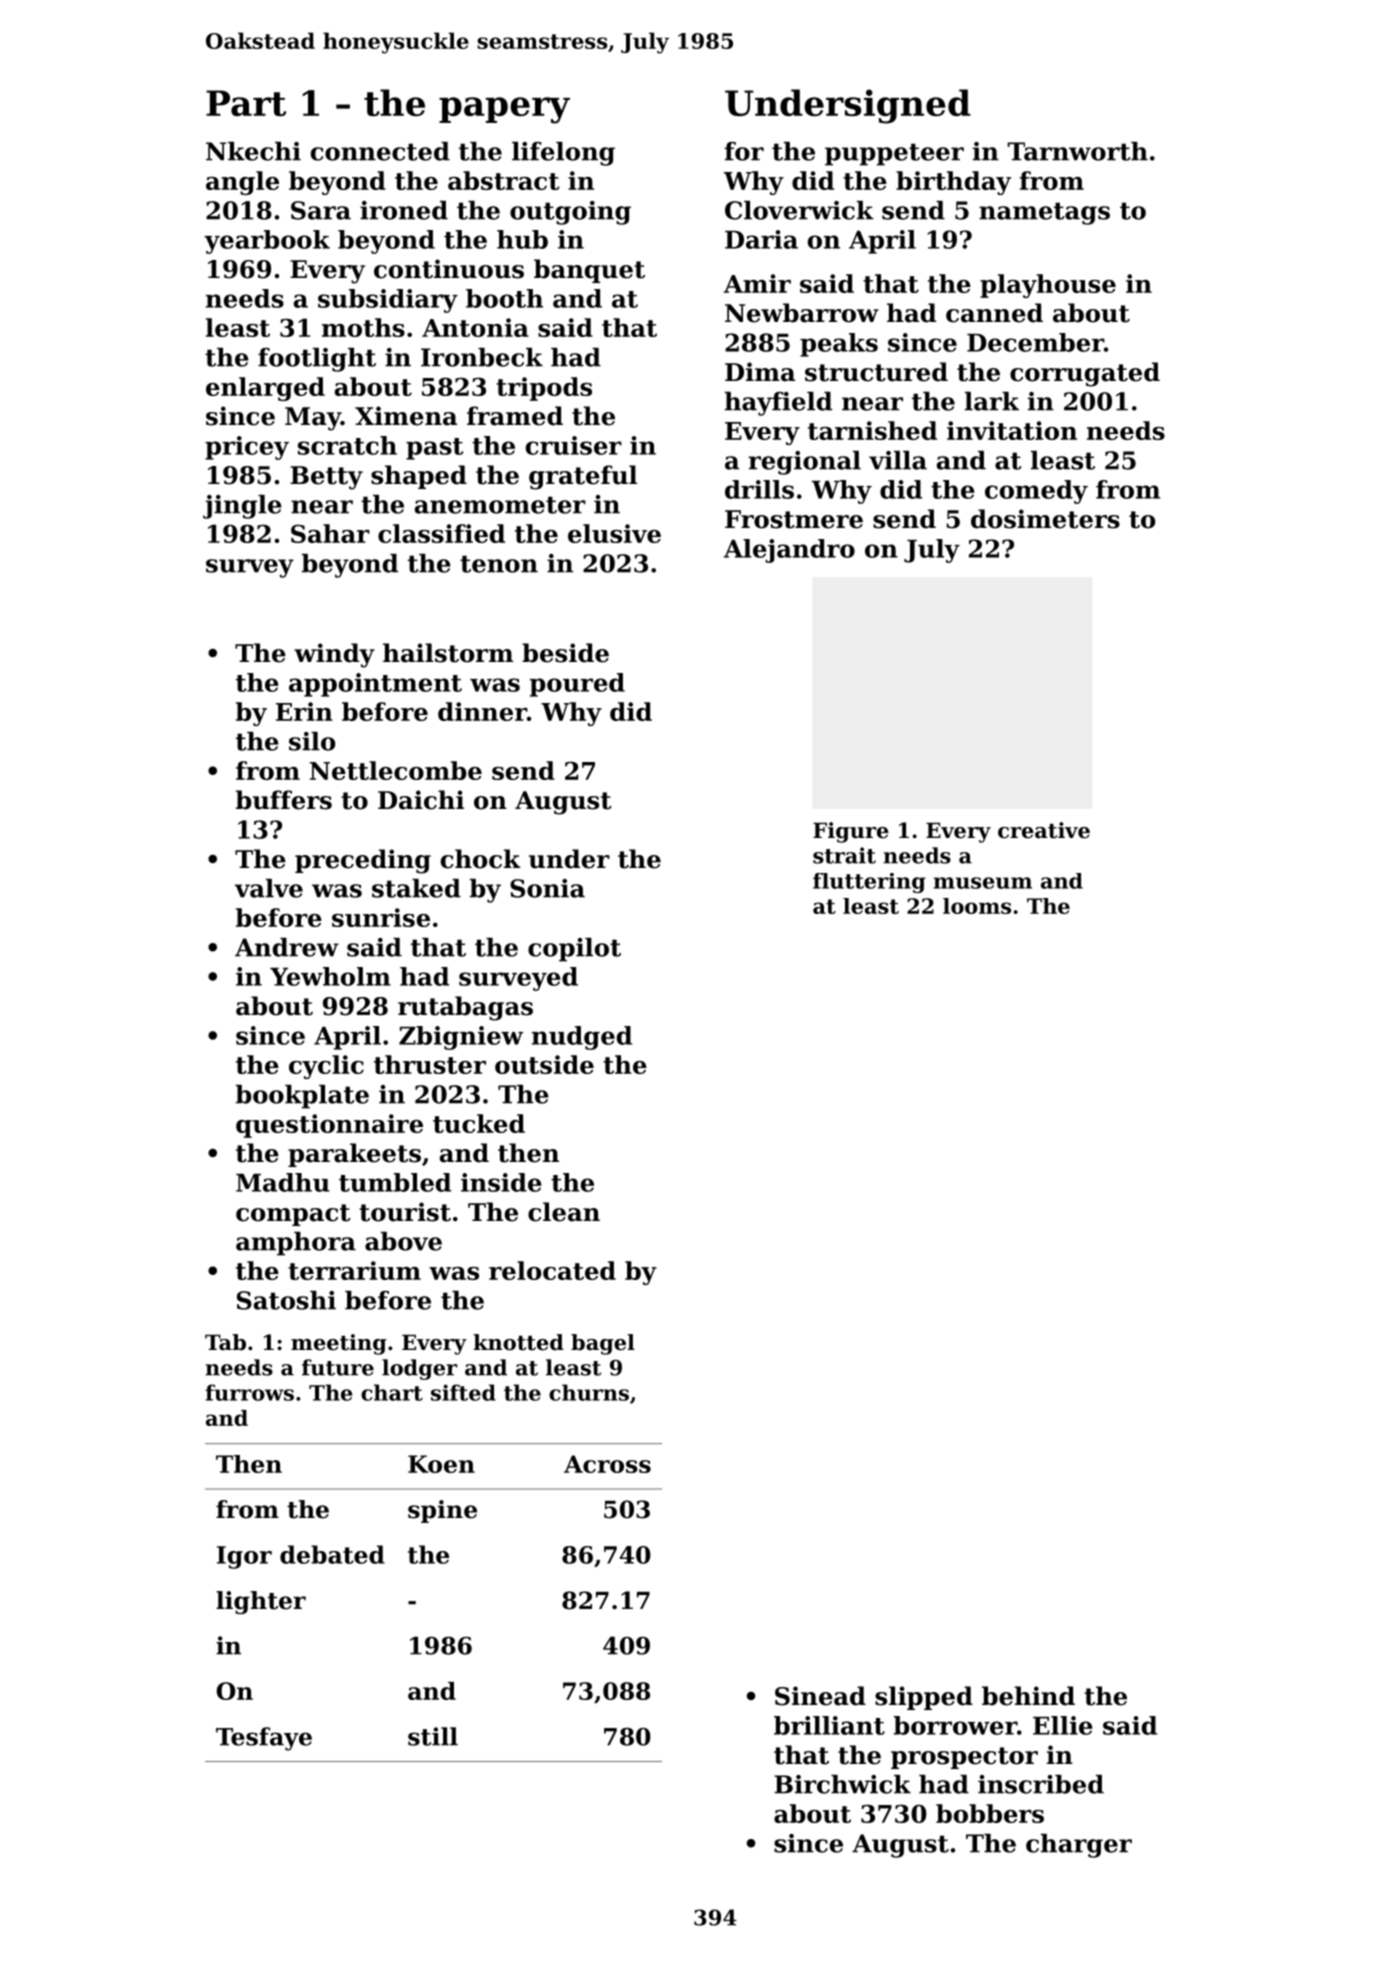 The image size is (1386, 1969). What do you see at coordinates (603, 1344) in the page?
I see `bagel` at bounding box center [603, 1344].
